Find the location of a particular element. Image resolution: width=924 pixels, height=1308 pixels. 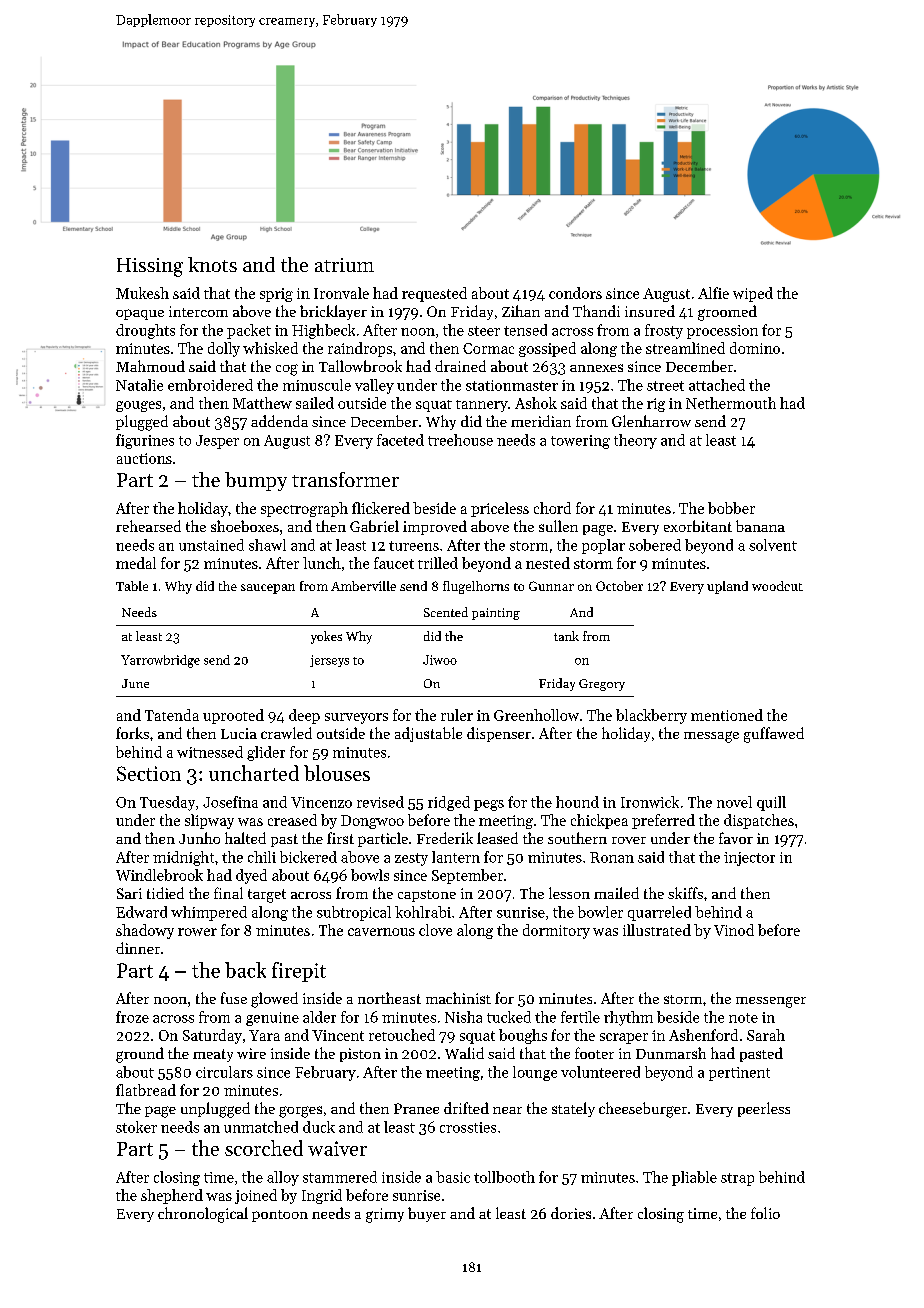

Walid is located at coordinates (464, 1053).
